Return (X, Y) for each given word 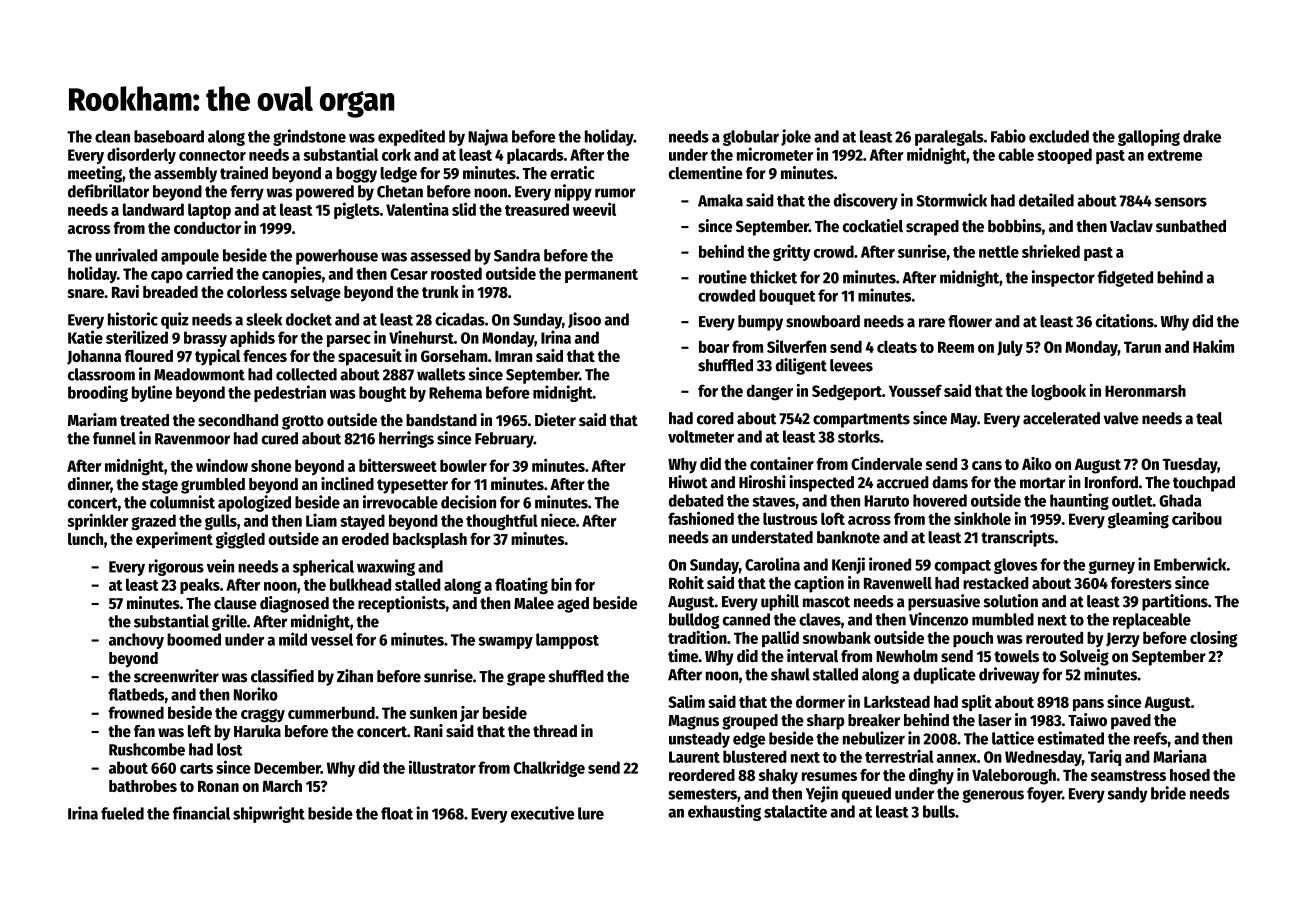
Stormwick (952, 200)
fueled (122, 813)
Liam (321, 520)
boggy (356, 175)
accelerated (1061, 418)
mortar (1042, 483)
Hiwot (688, 482)
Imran (513, 356)
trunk (440, 292)
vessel (332, 639)
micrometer (775, 154)
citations (1125, 321)
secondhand (238, 420)
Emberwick (1190, 564)
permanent (601, 276)
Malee (534, 603)
